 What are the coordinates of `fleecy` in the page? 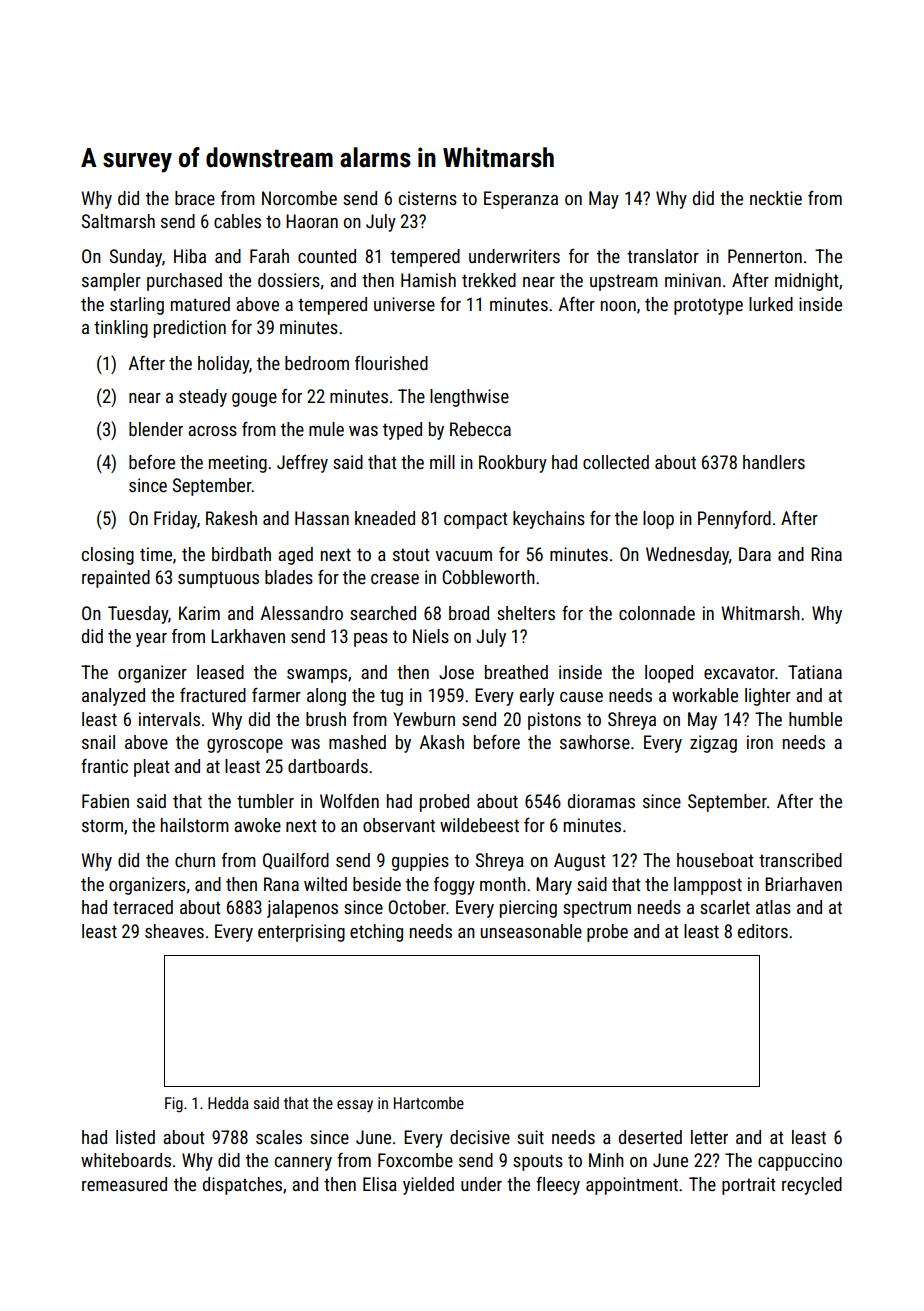 It's located at (558, 1186).
